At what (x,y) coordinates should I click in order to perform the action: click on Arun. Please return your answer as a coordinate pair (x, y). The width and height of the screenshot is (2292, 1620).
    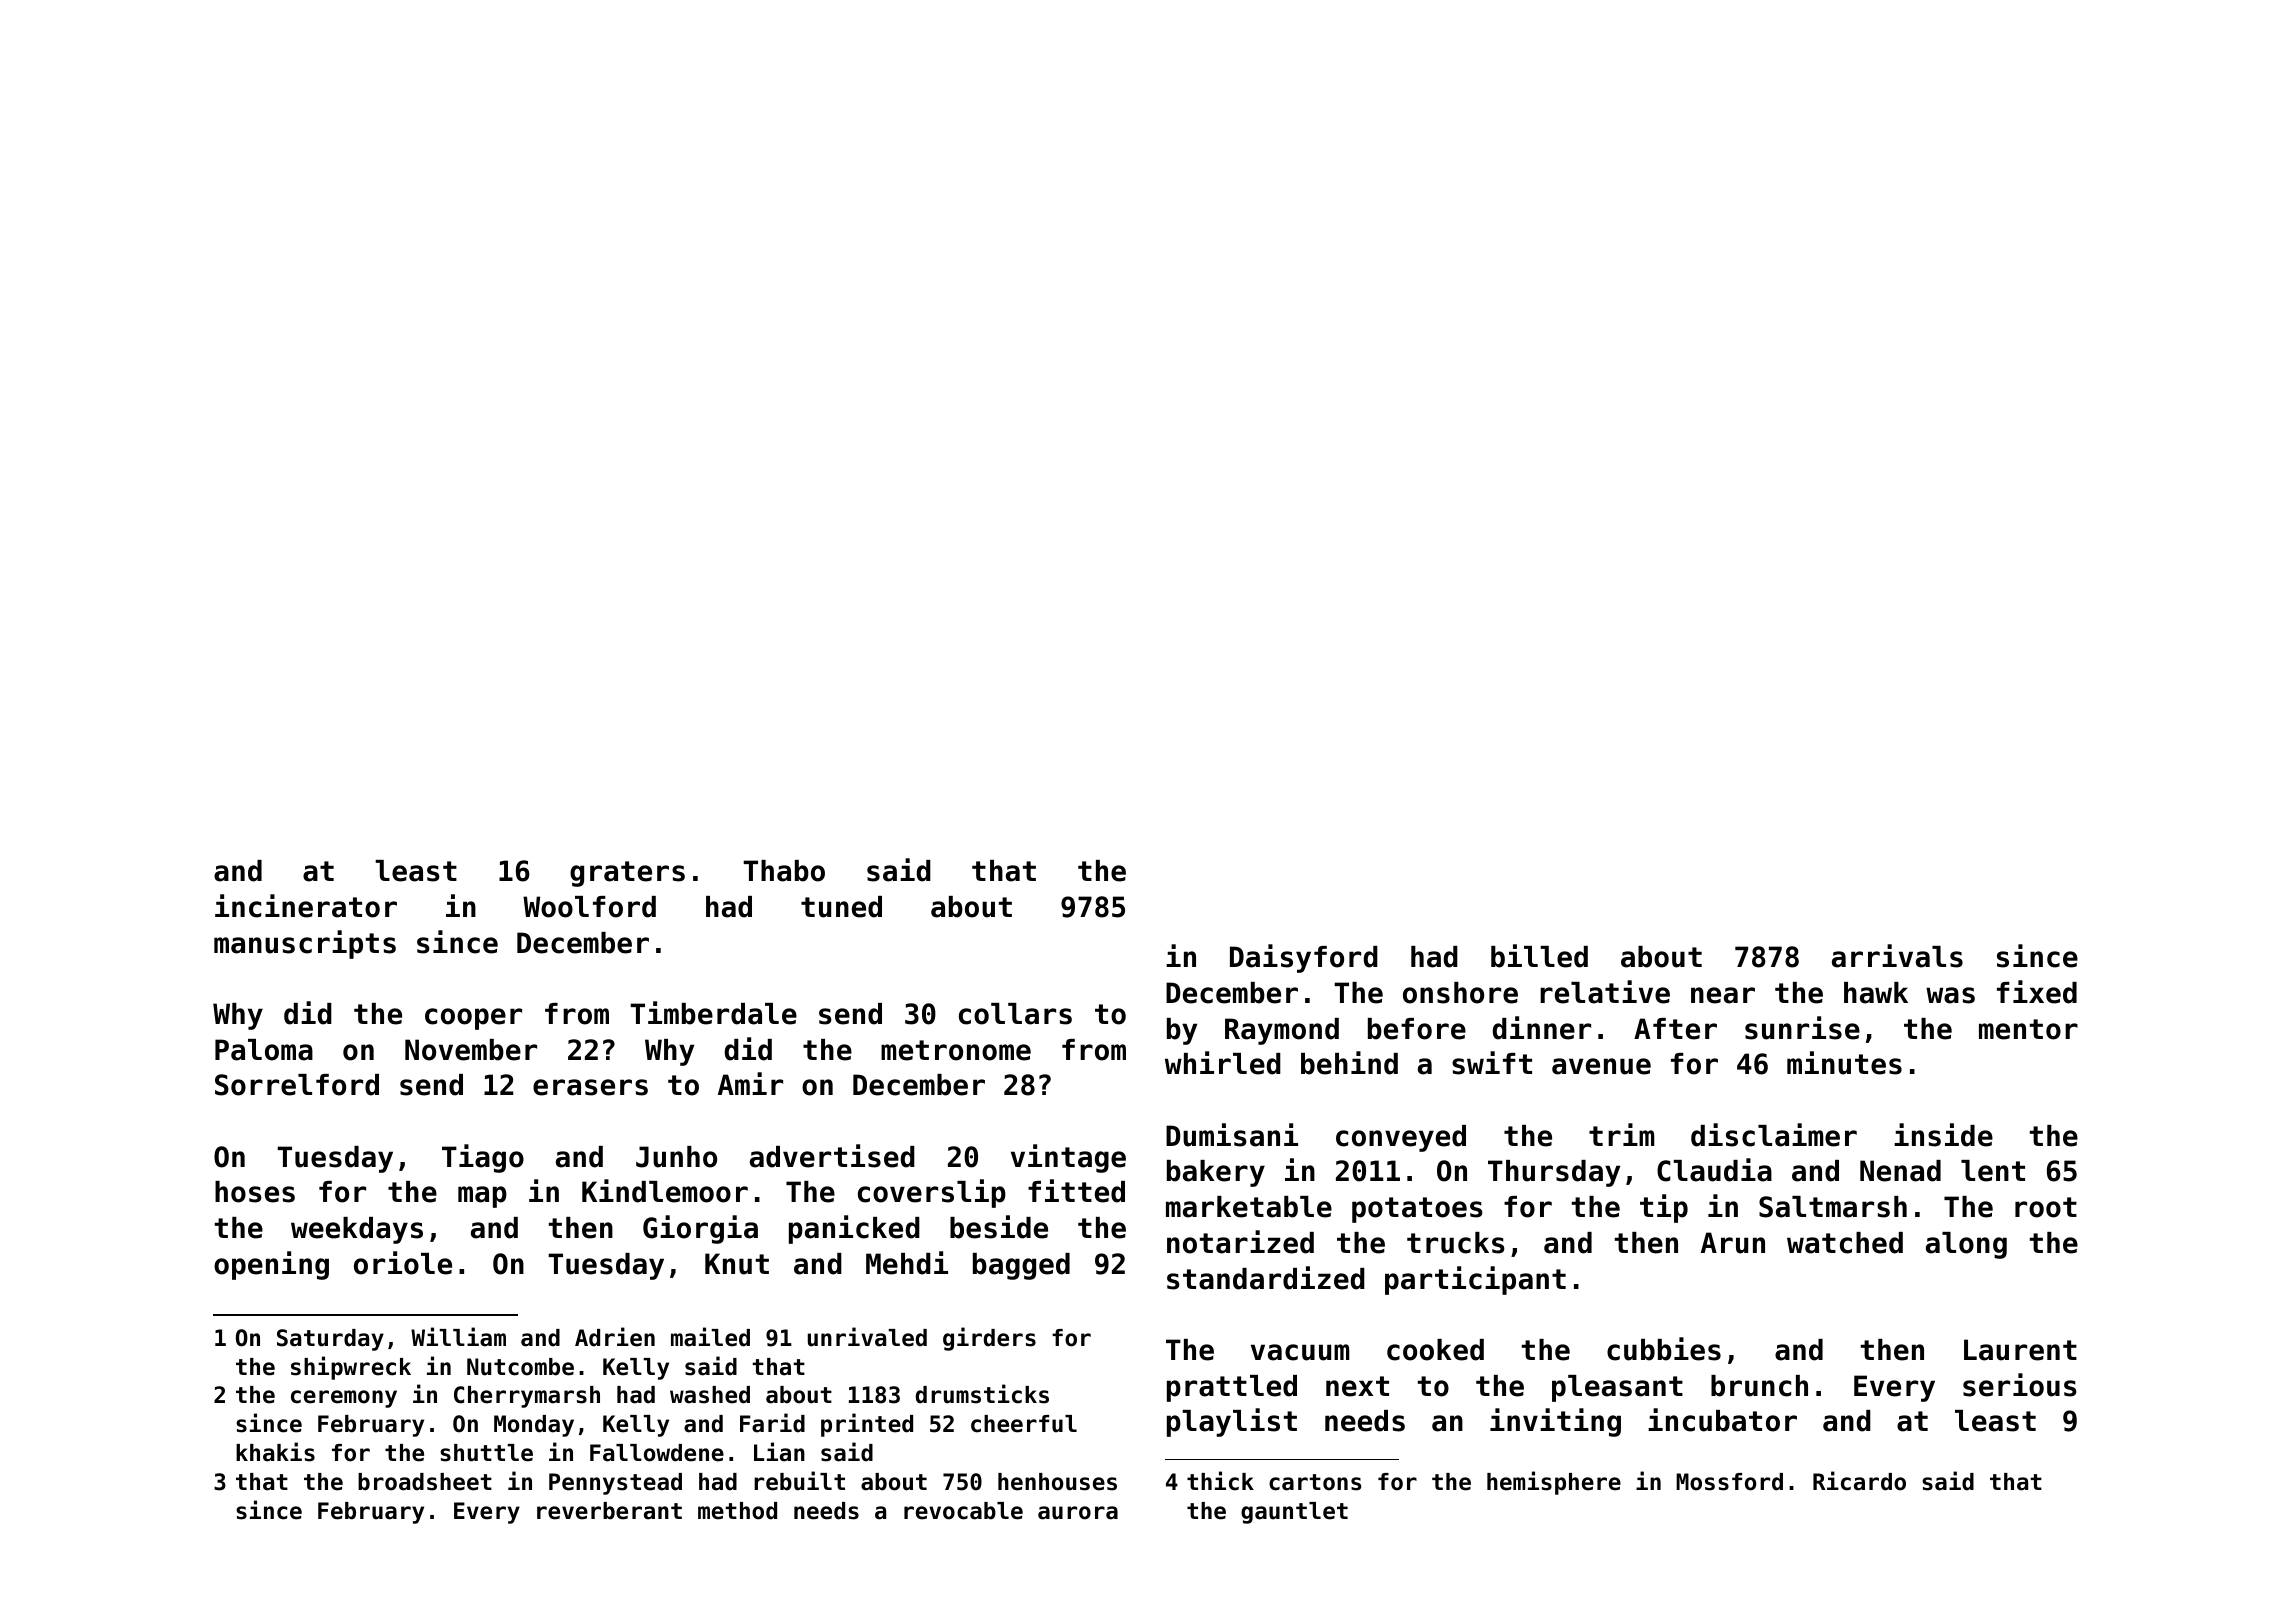
    Looking at the image, I should click on (1733, 1243).
